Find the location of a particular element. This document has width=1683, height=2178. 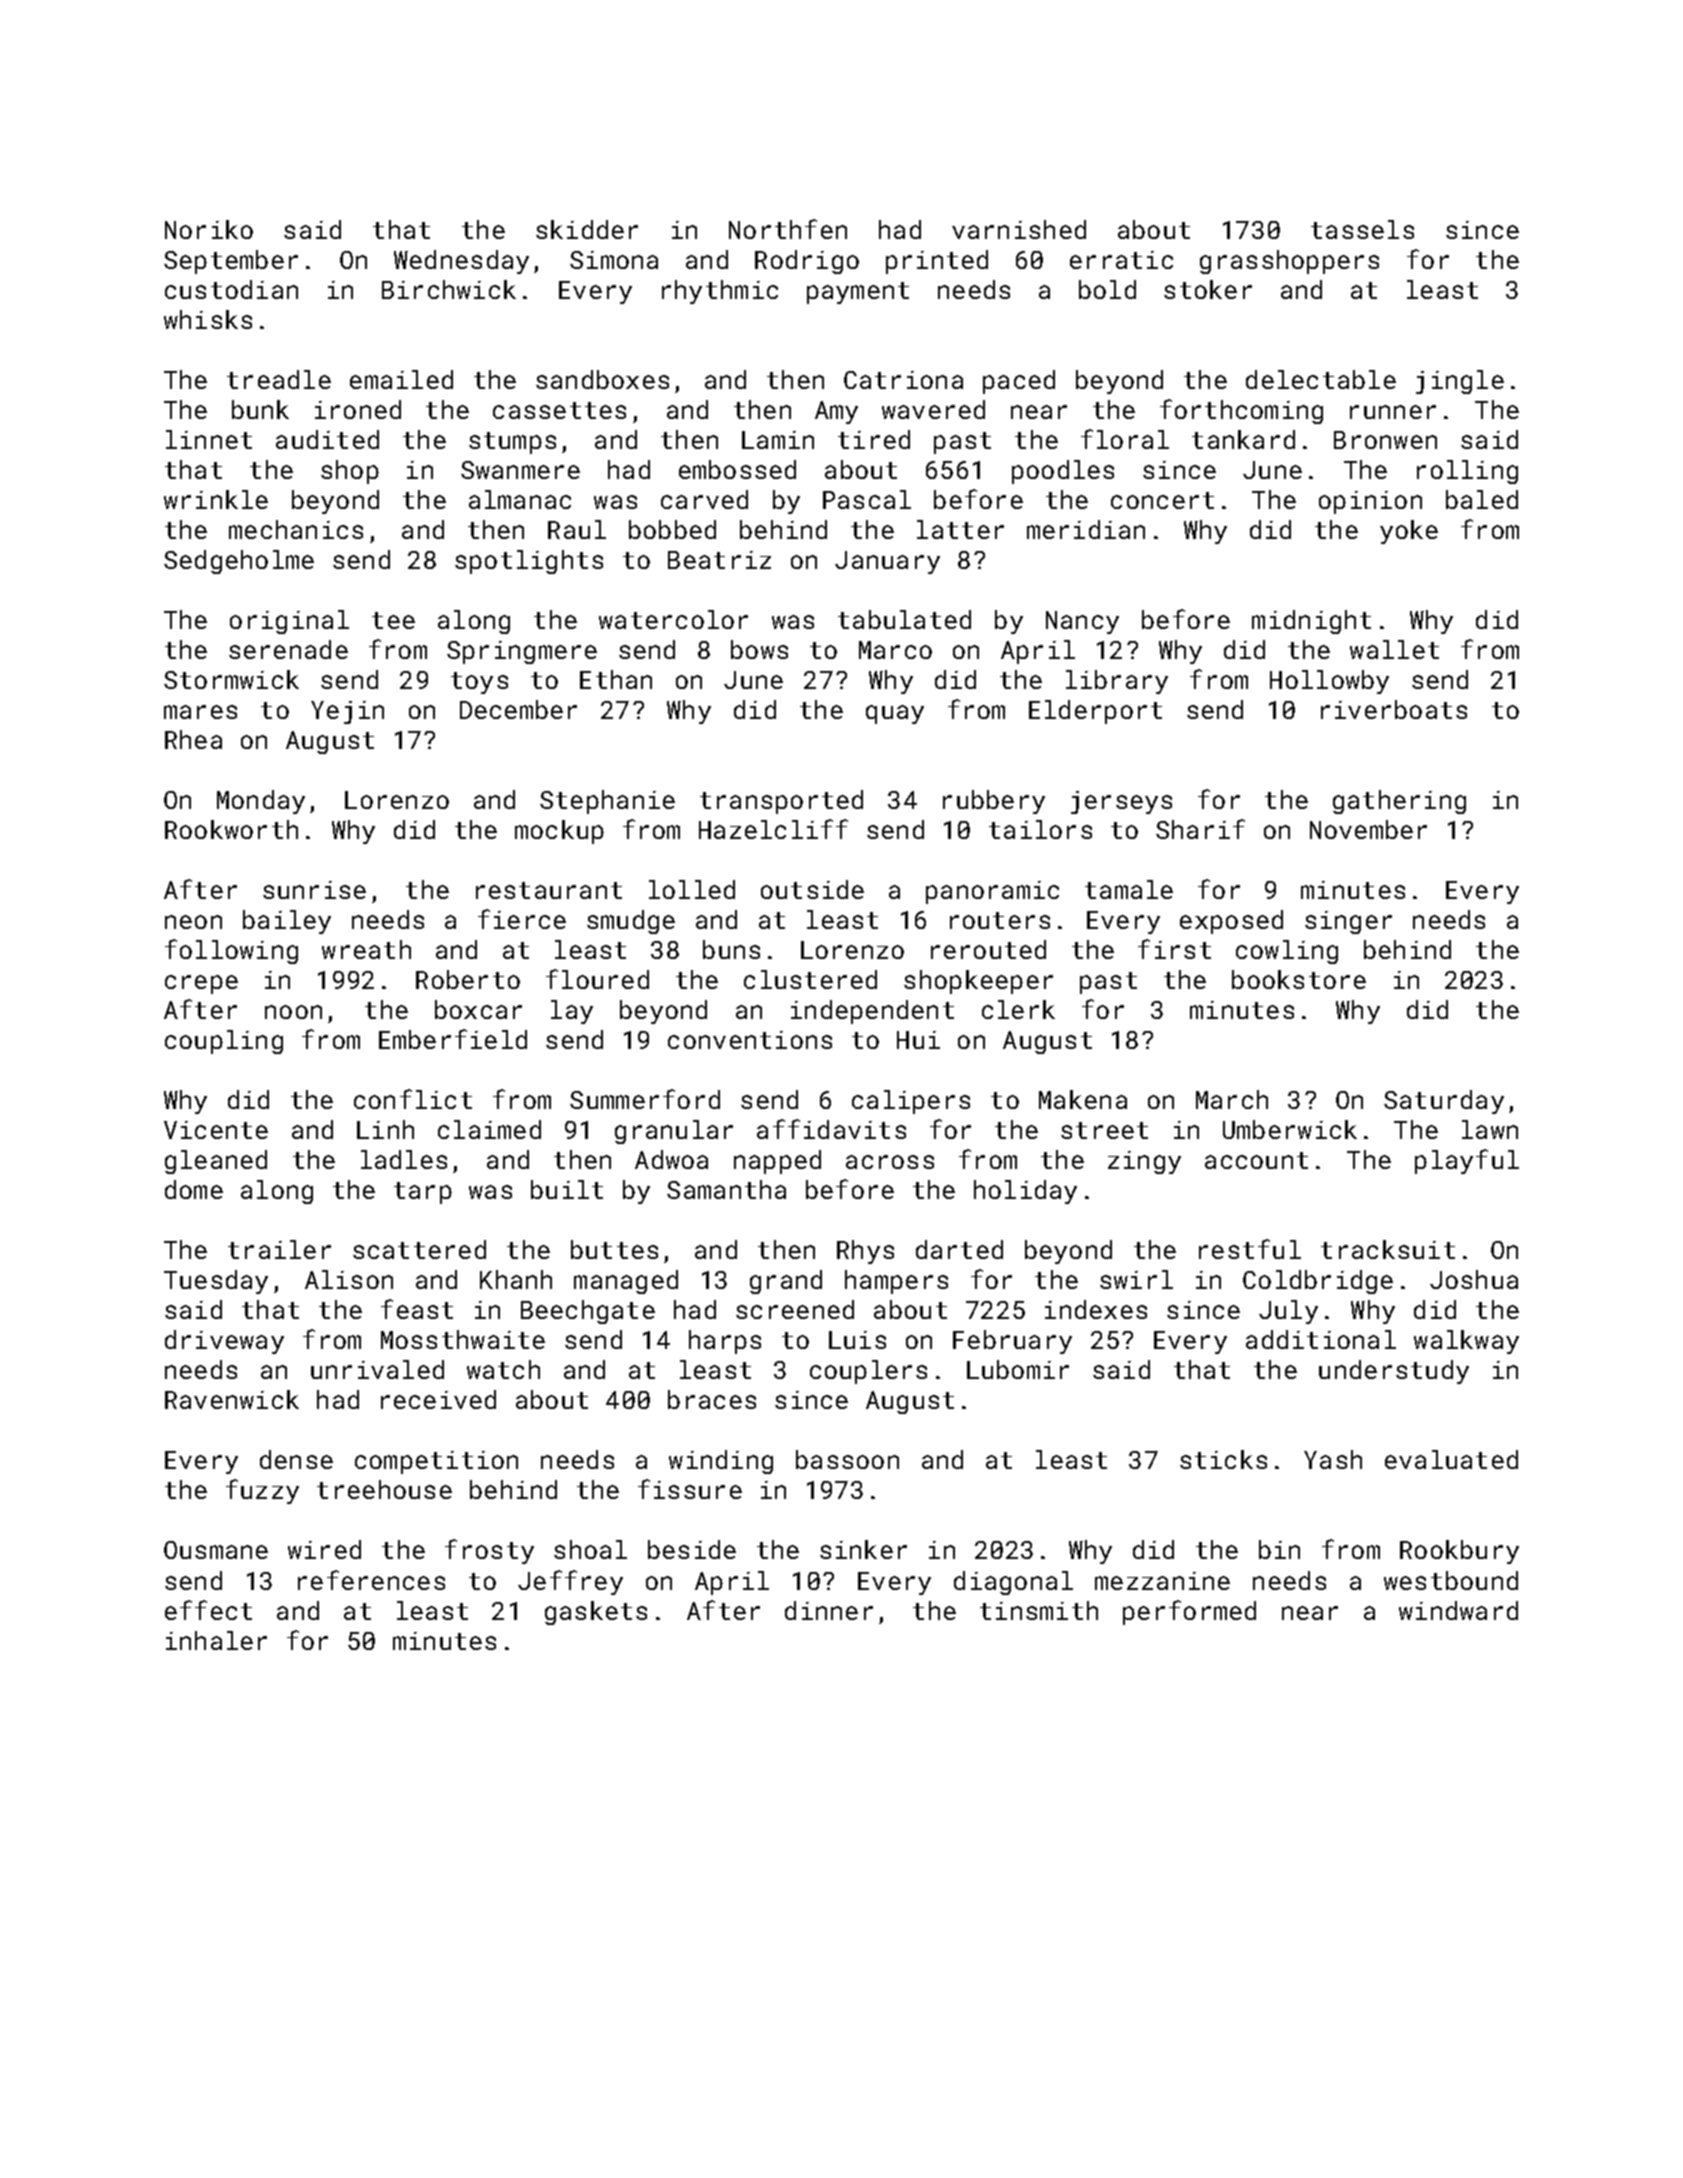

conventions is located at coordinates (750, 1040).
